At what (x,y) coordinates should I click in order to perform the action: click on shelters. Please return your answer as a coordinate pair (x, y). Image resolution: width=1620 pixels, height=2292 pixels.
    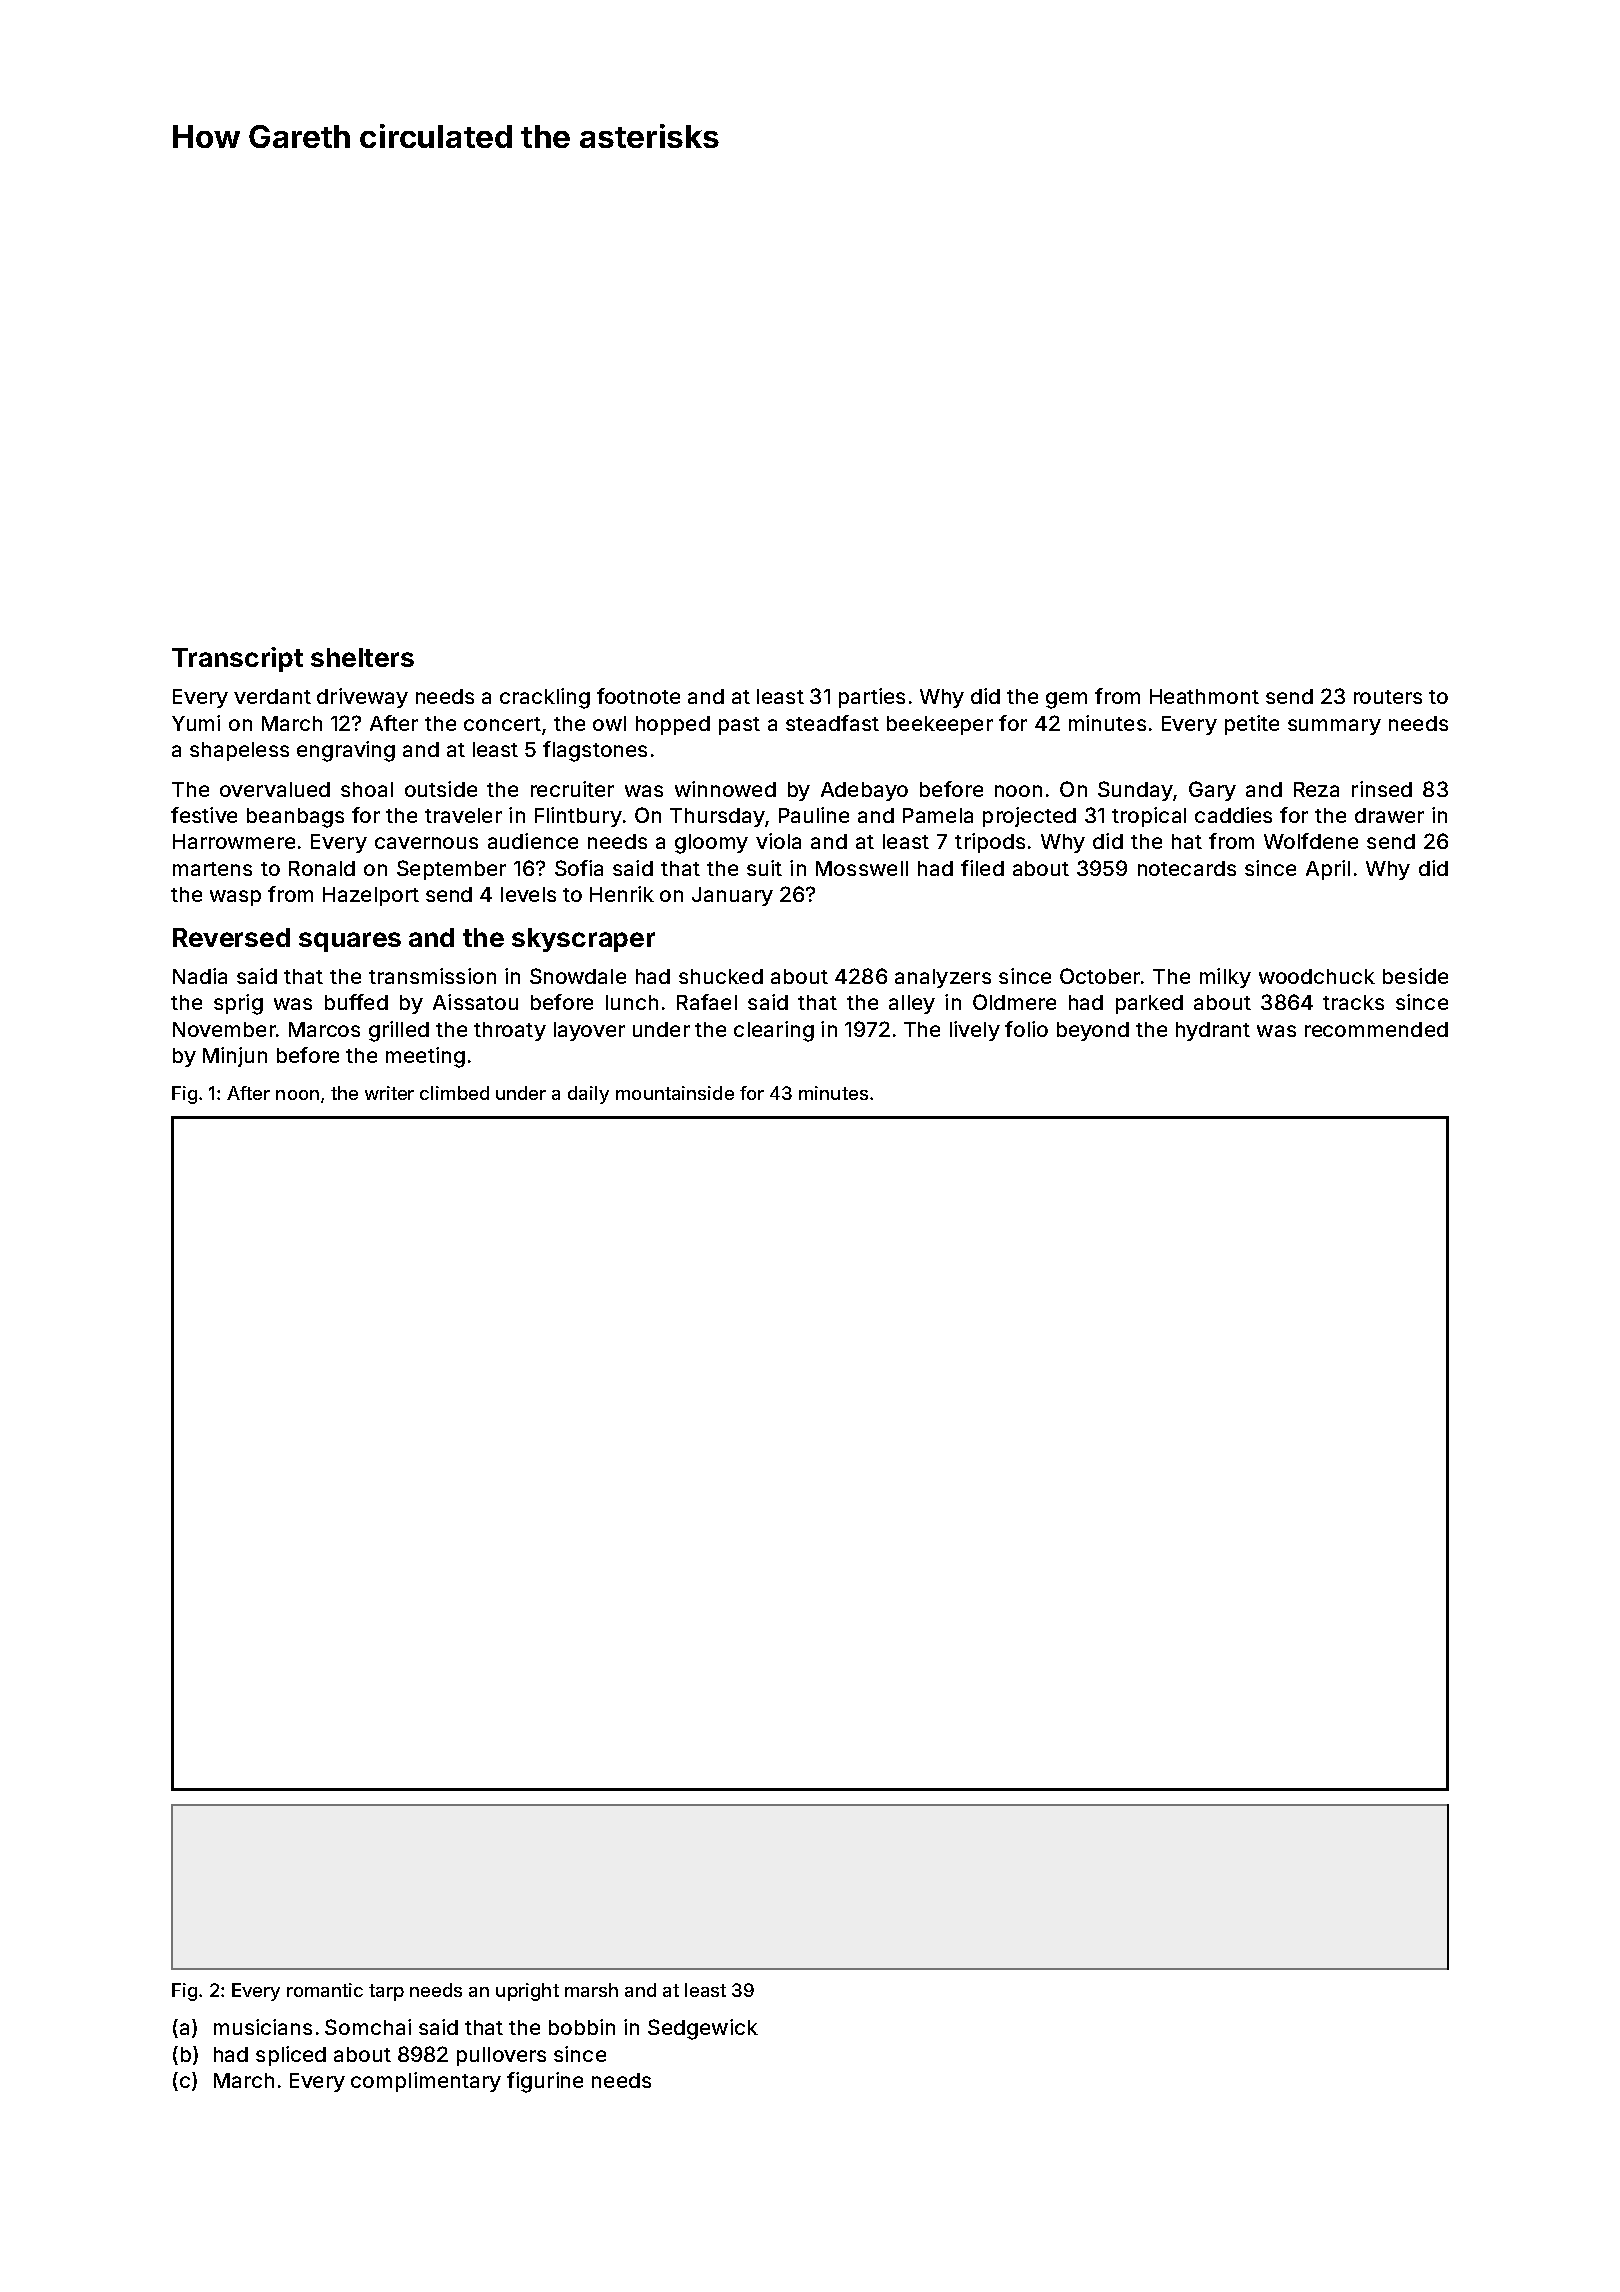
    Looking at the image, I should click on (362, 657).
